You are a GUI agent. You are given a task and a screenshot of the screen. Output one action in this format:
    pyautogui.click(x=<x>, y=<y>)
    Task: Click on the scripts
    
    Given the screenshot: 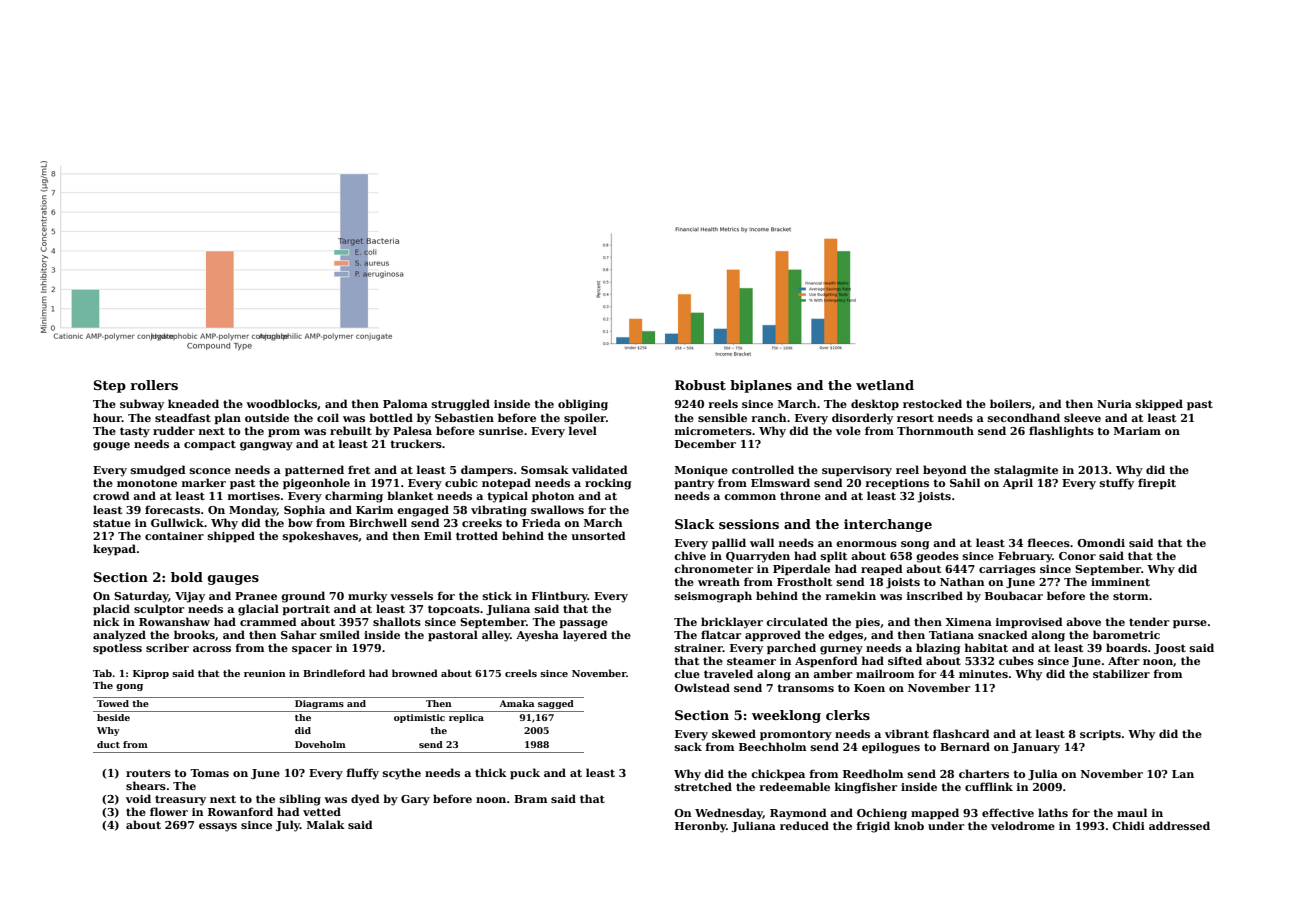 What is the action you would take?
    pyautogui.click(x=1100, y=735)
